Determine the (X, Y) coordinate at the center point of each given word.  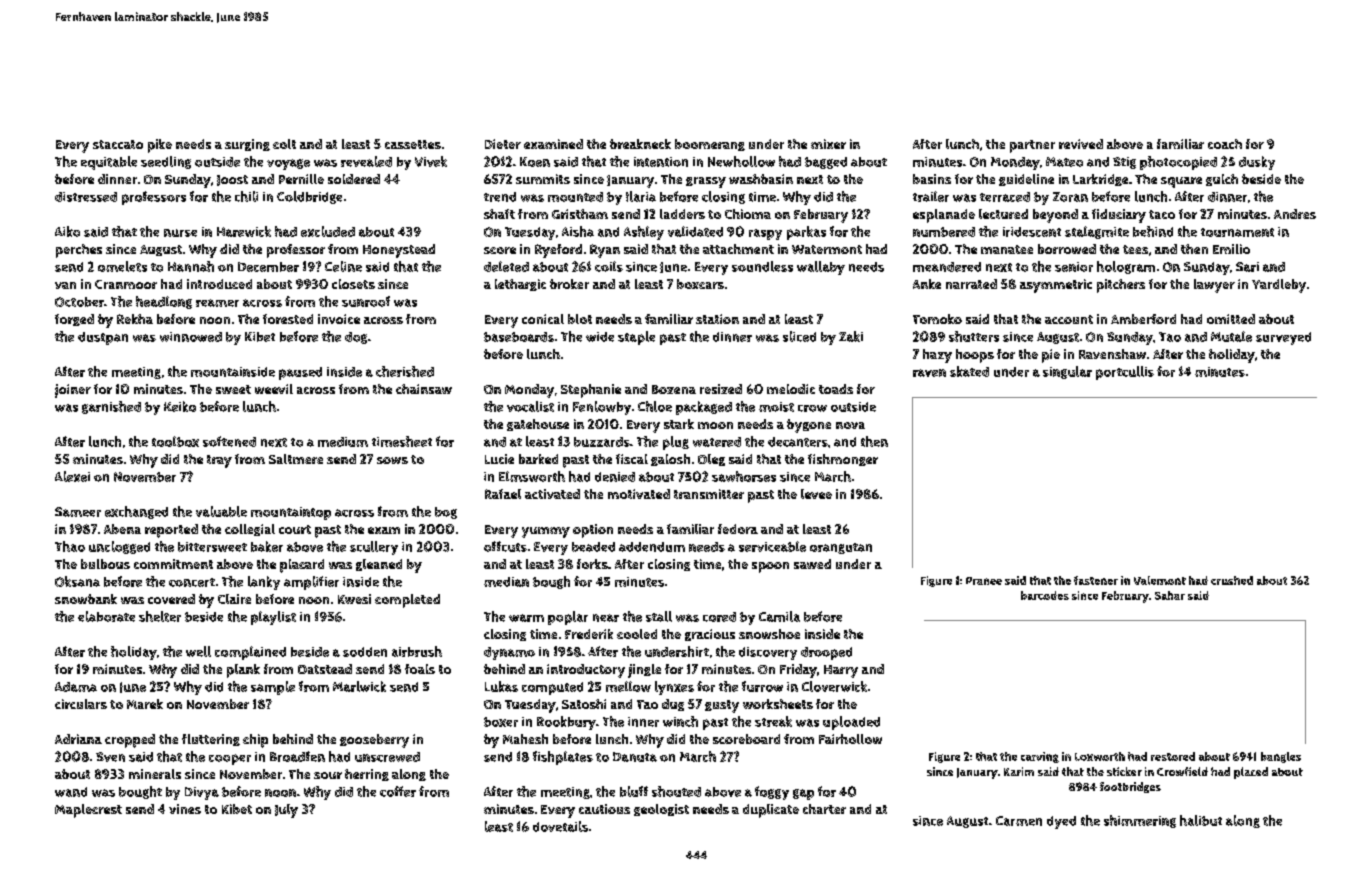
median (506, 582)
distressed (86, 197)
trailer (931, 196)
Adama (76, 687)
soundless (762, 266)
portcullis (1125, 373)
